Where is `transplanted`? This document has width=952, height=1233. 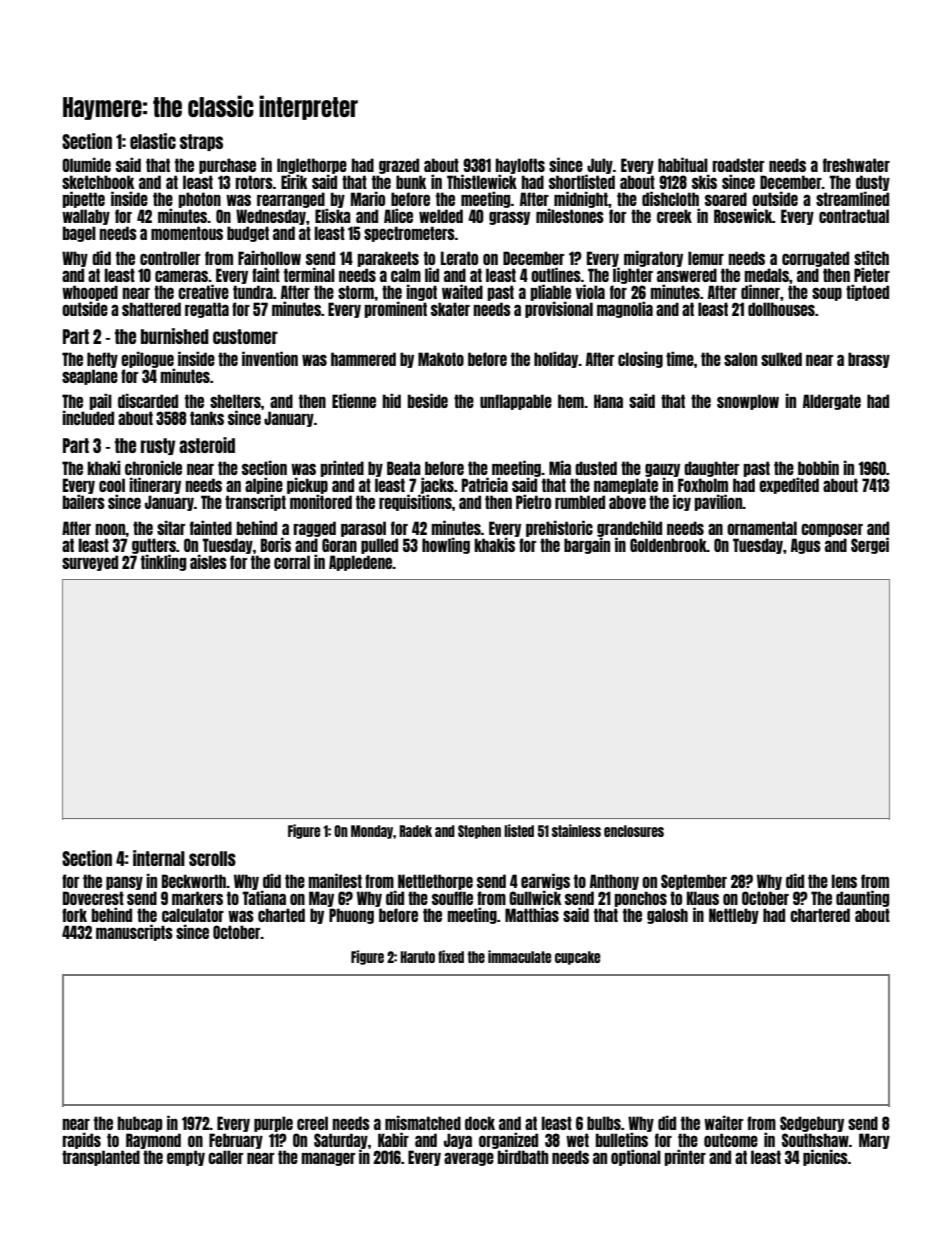
transplanted is located at coordinates (101, 1158).
